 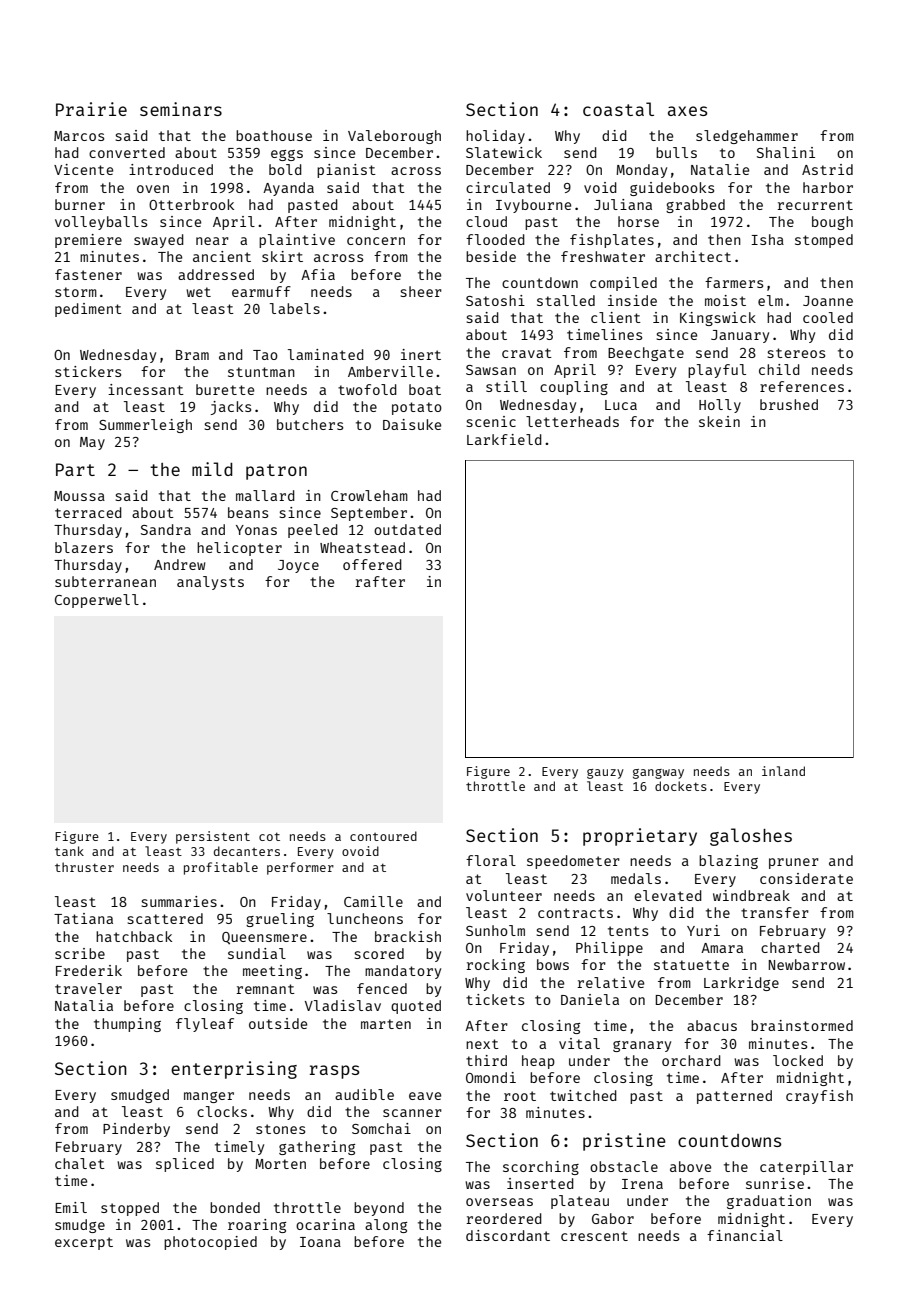 I want to click on axes, so click(x=687, y=111).
